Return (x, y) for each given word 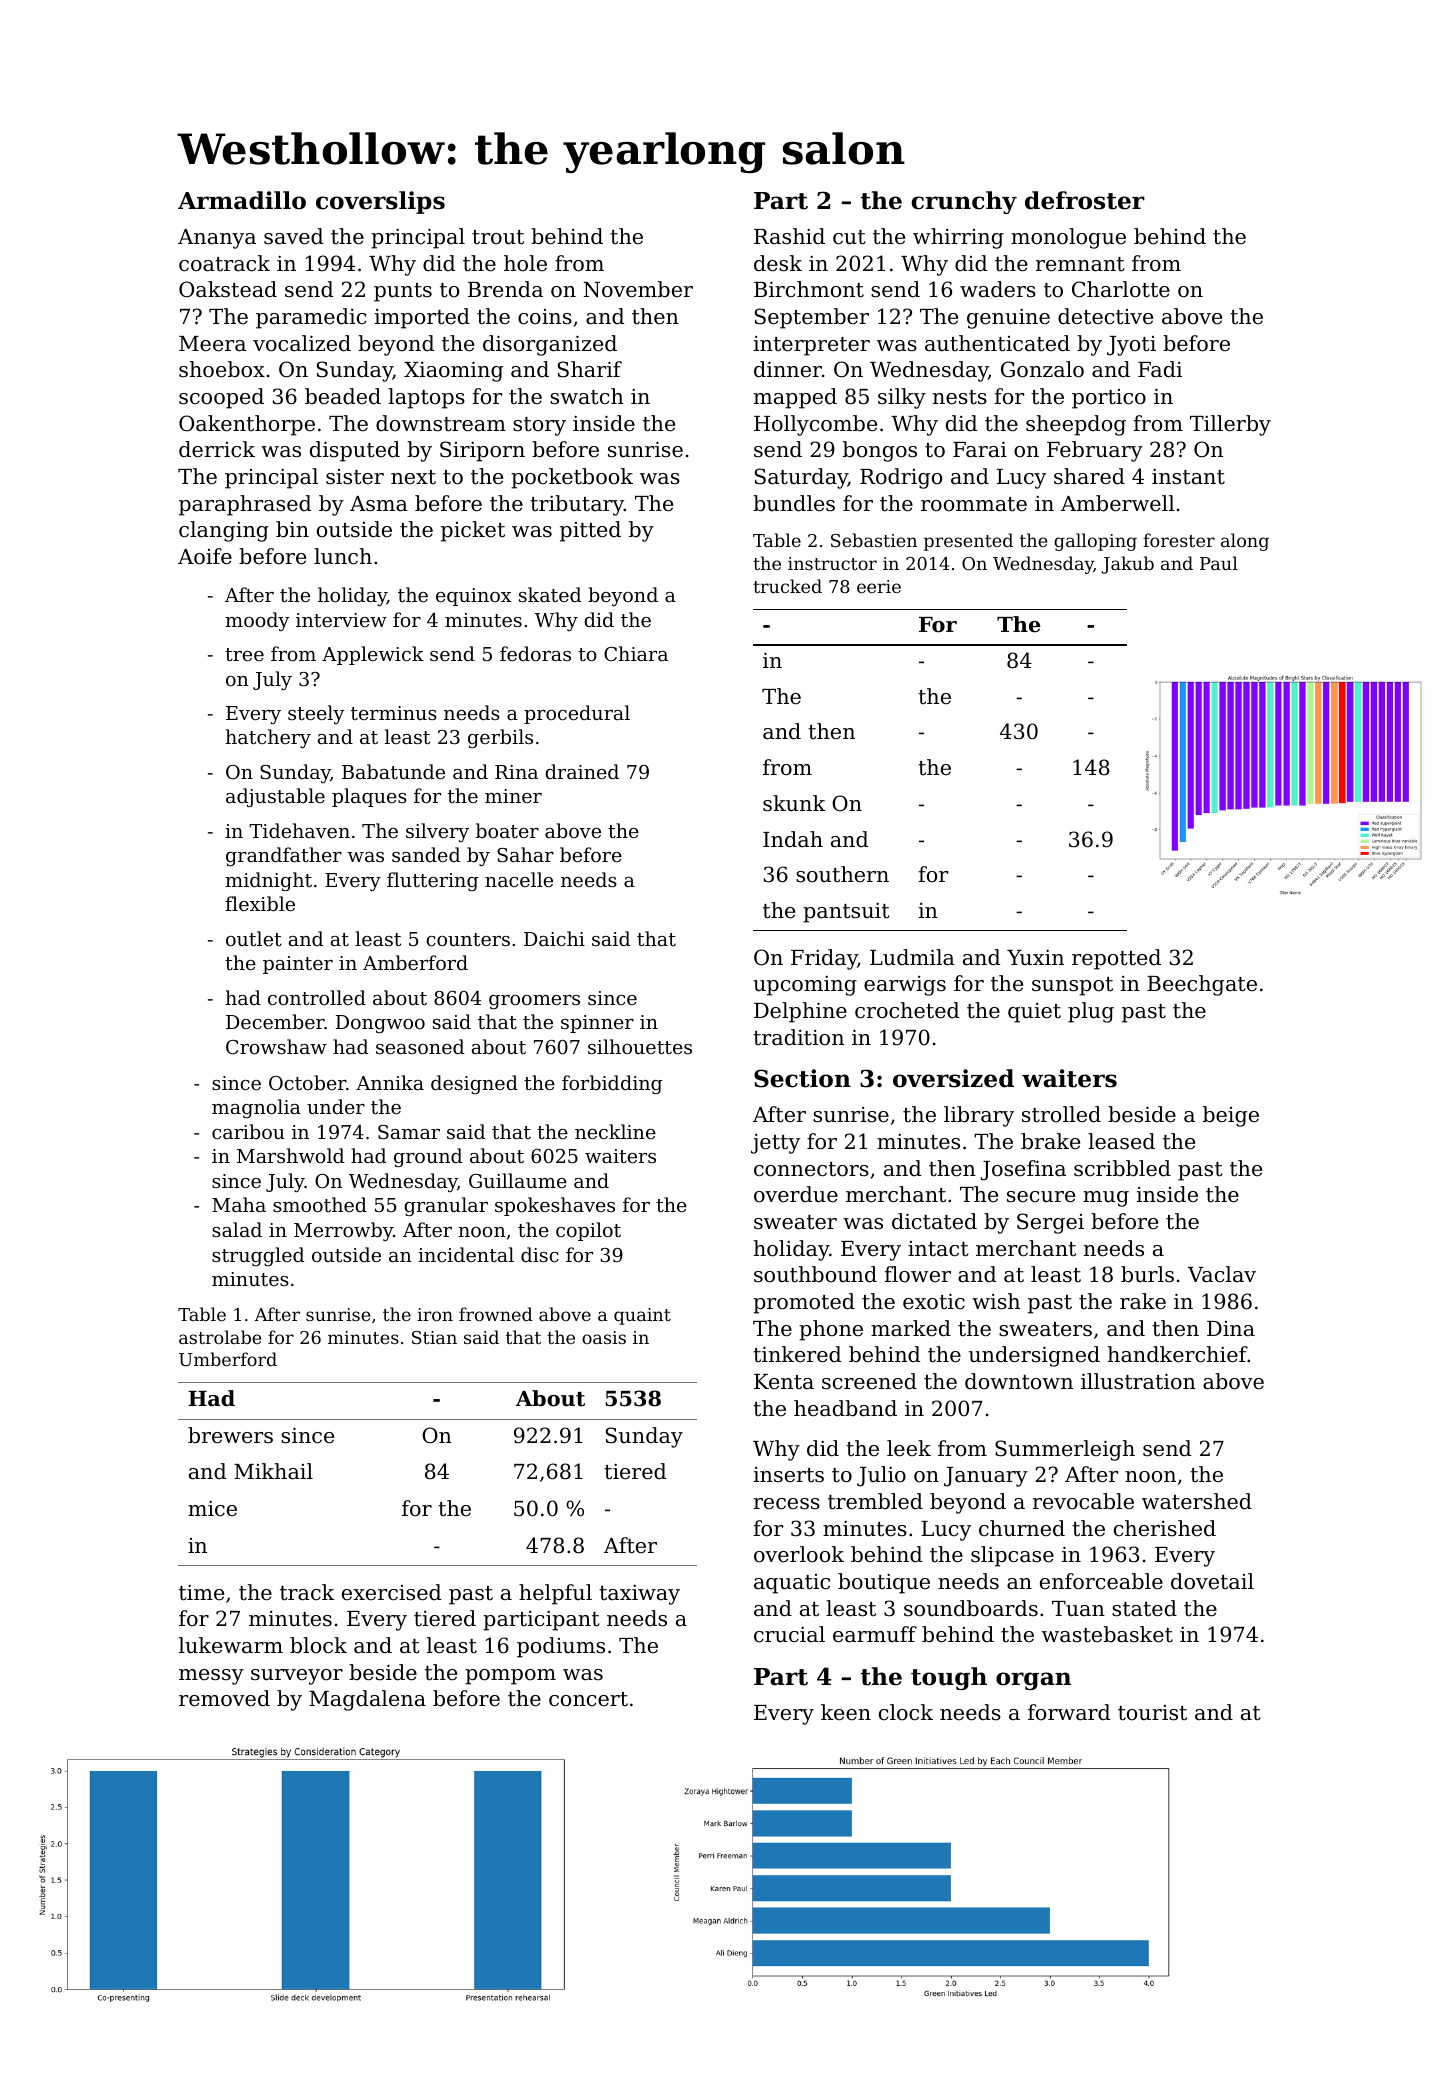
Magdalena (367, 1700)
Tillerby (1230, 425)
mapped (795, 398)
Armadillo (242, 200)
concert (588, 1699)
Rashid (789, 236)
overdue (796, 1194)
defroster (1085, 200)
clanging (224, 531)
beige (1231, 1116)
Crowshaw (276, 1046)
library (979, 1116)
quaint (642, 1316)
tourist (1152, 1713)
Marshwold (290, 1155)
